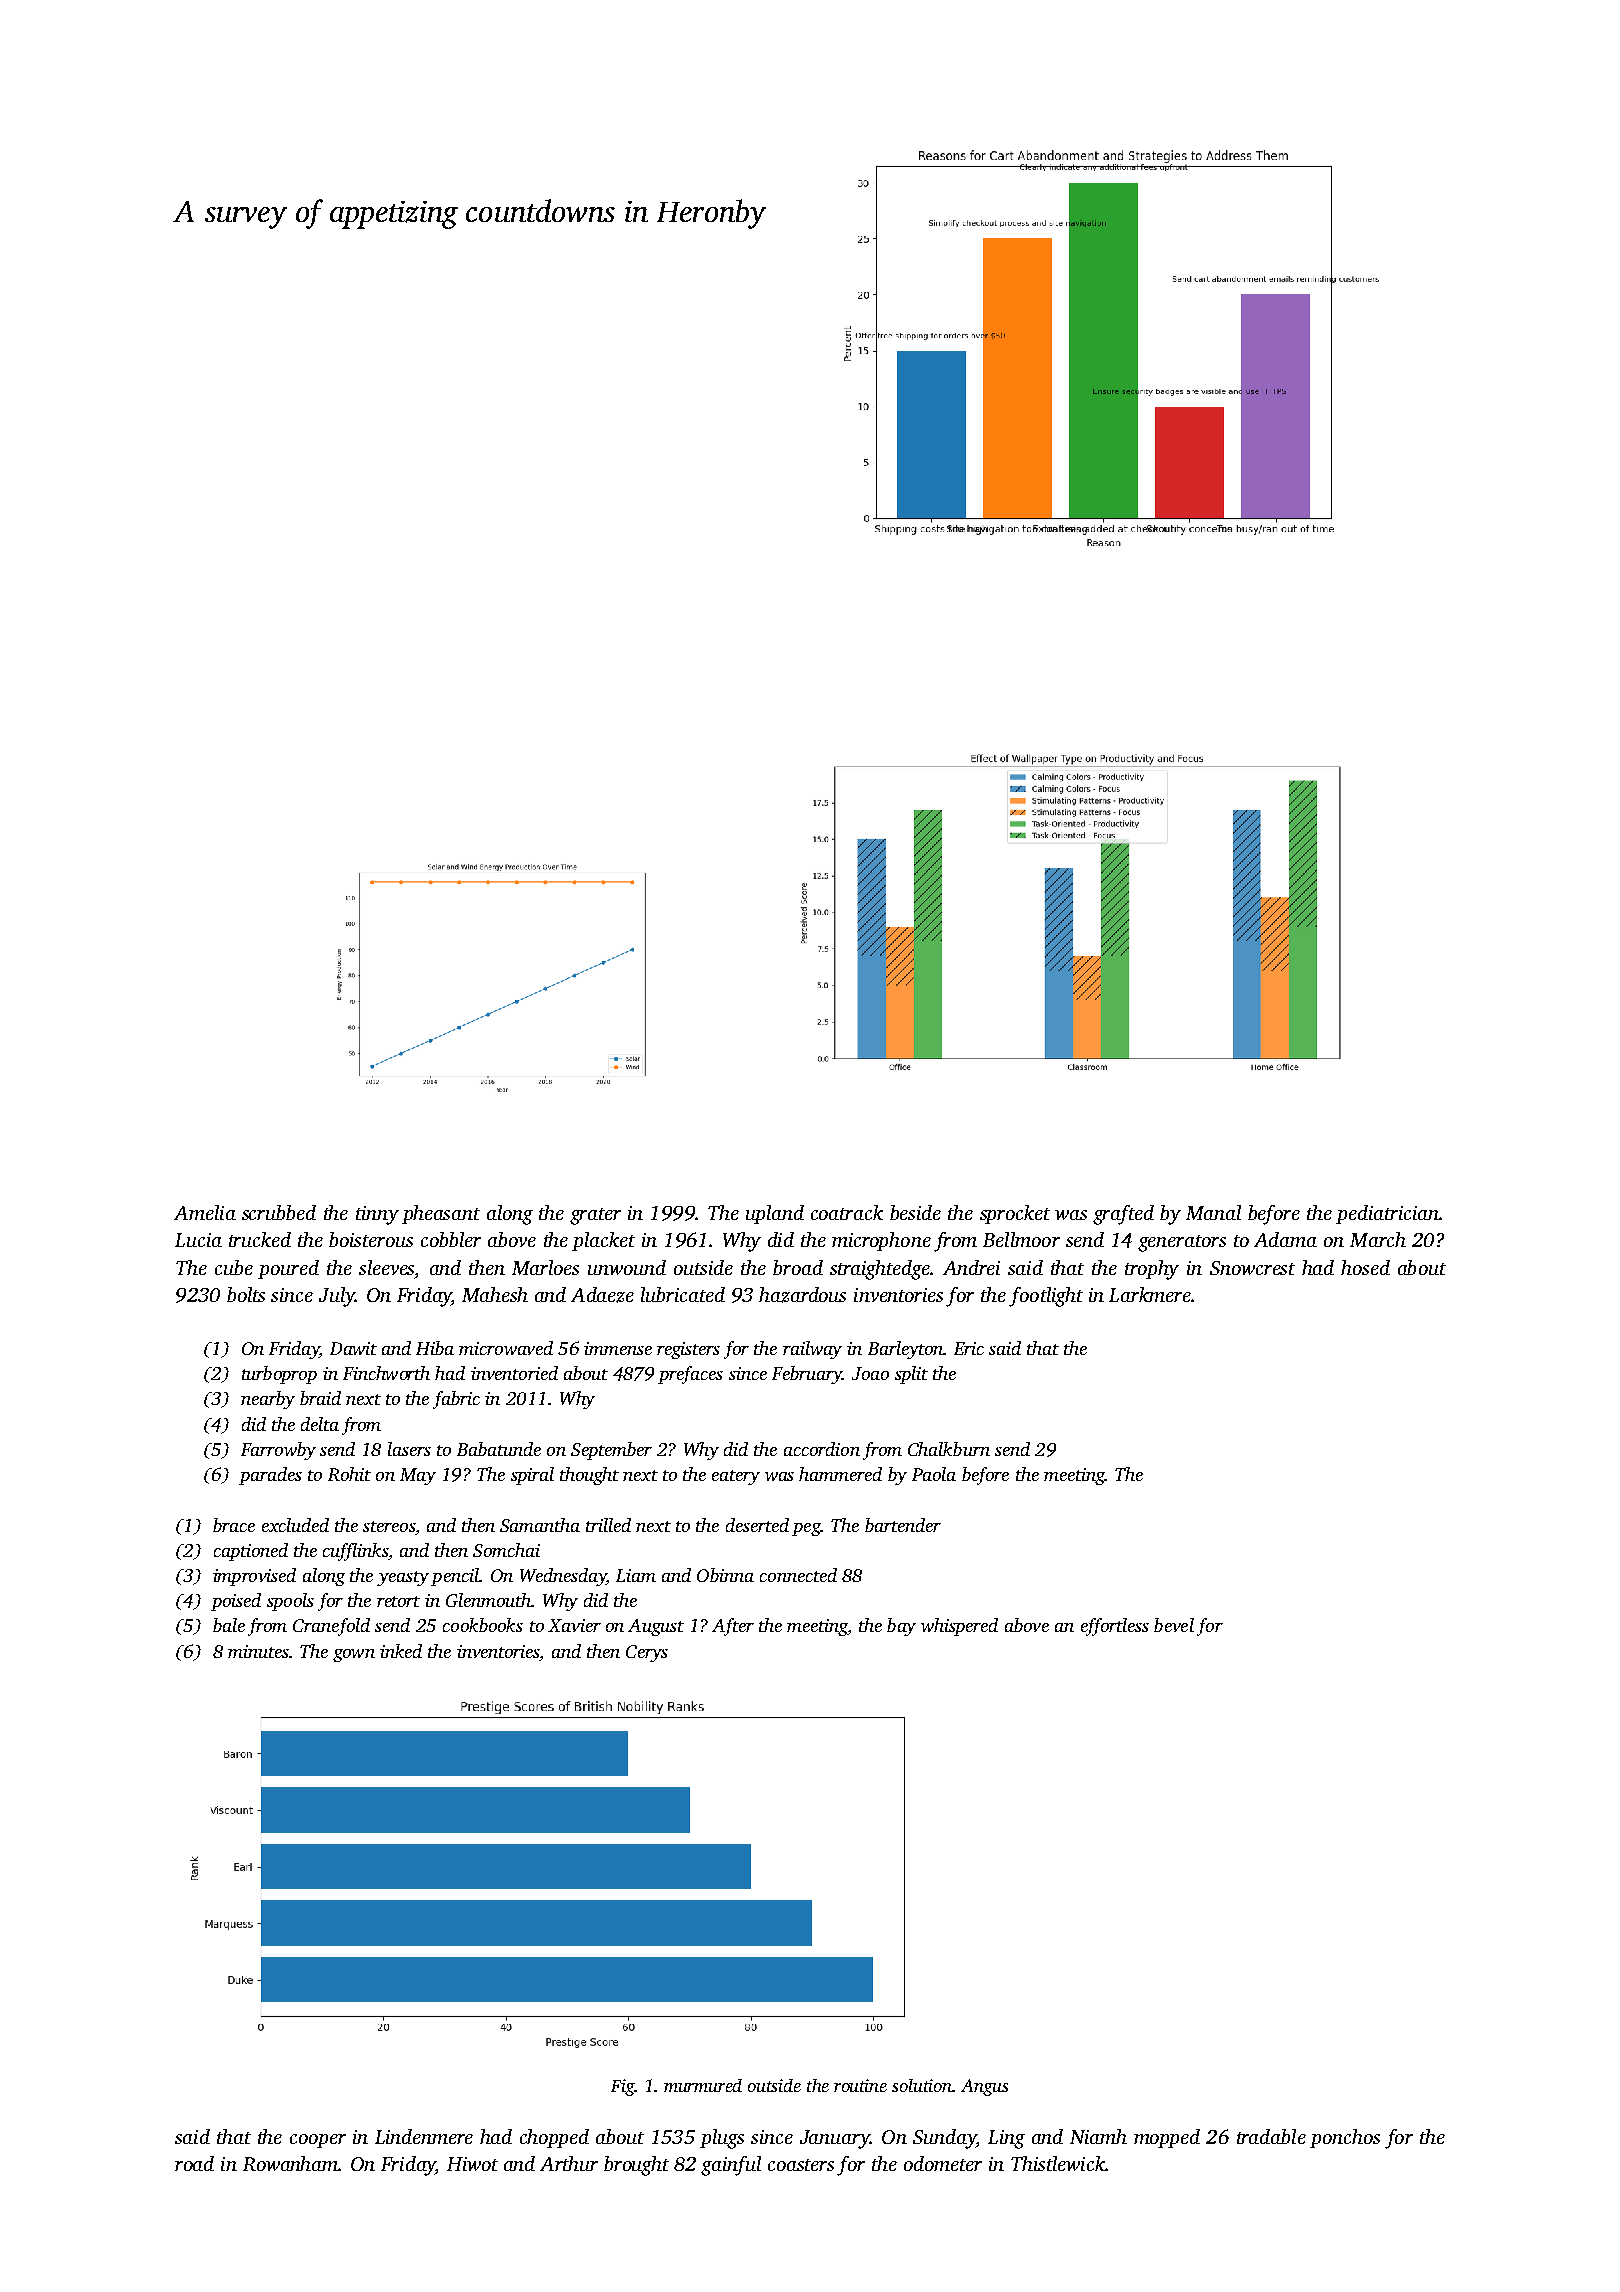 The width and height of the screenshot is (1620, 2292). What do you see at coordinates (278, 1451) in the screenshot?
I see `Farrowby` at bounding box center [278, 1451].
